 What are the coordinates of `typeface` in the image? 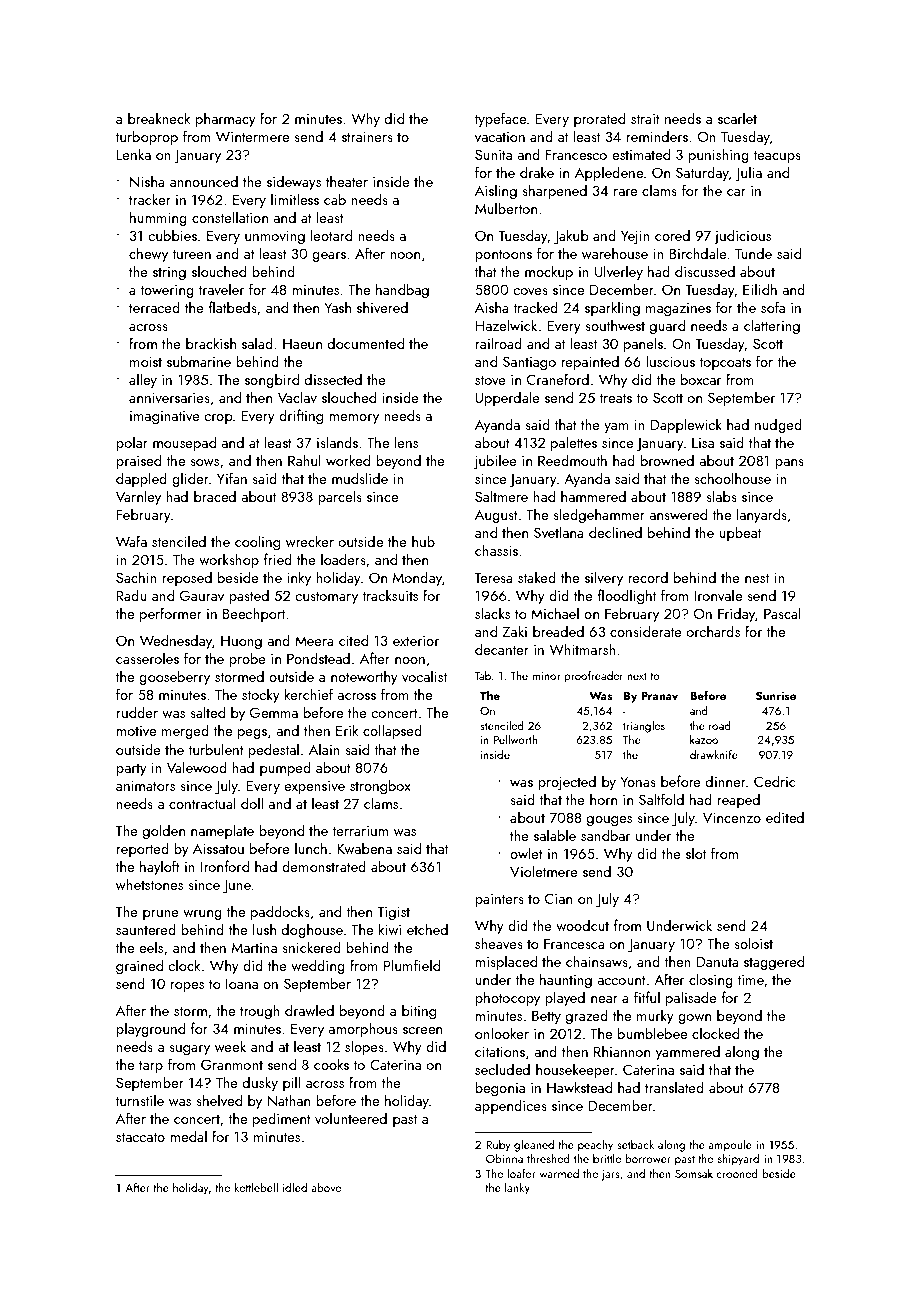 It's located at (500, 119).
